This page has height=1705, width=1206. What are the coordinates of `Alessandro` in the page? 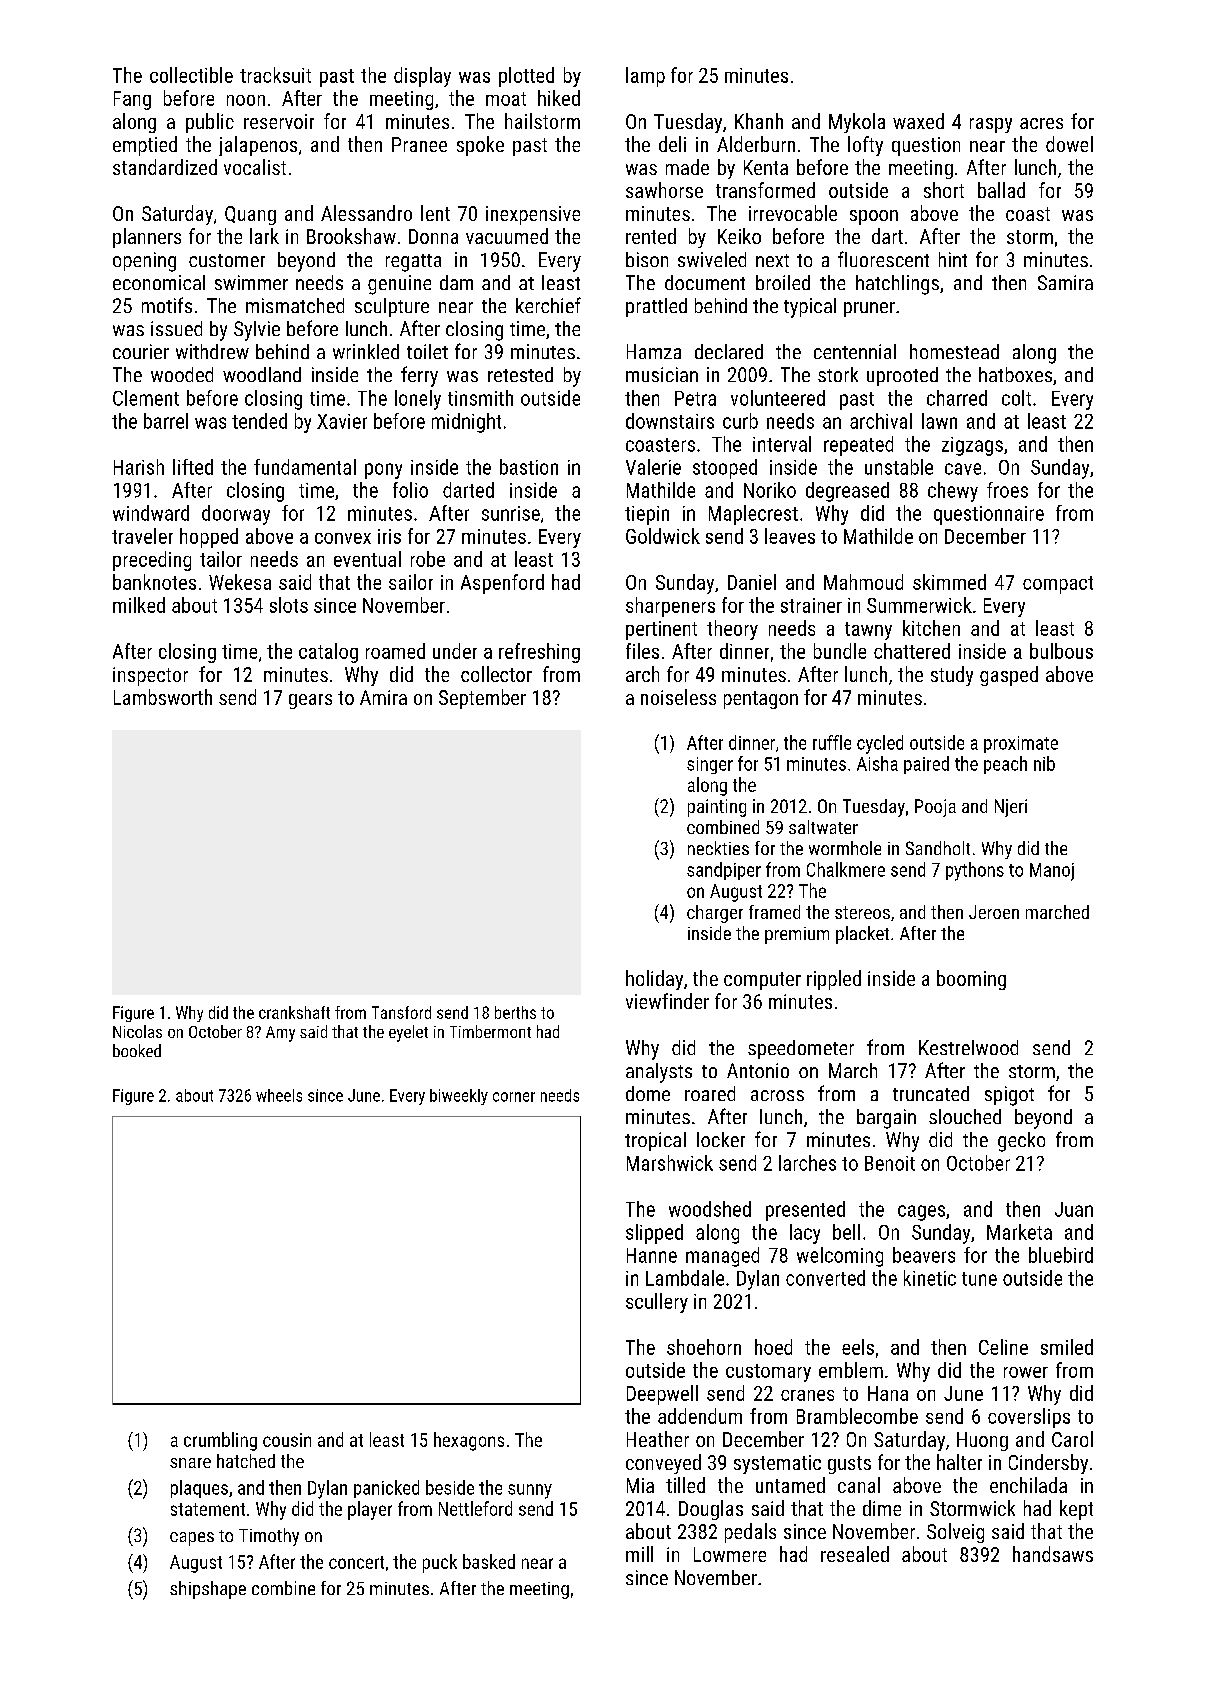 It's located at (366, 213).
